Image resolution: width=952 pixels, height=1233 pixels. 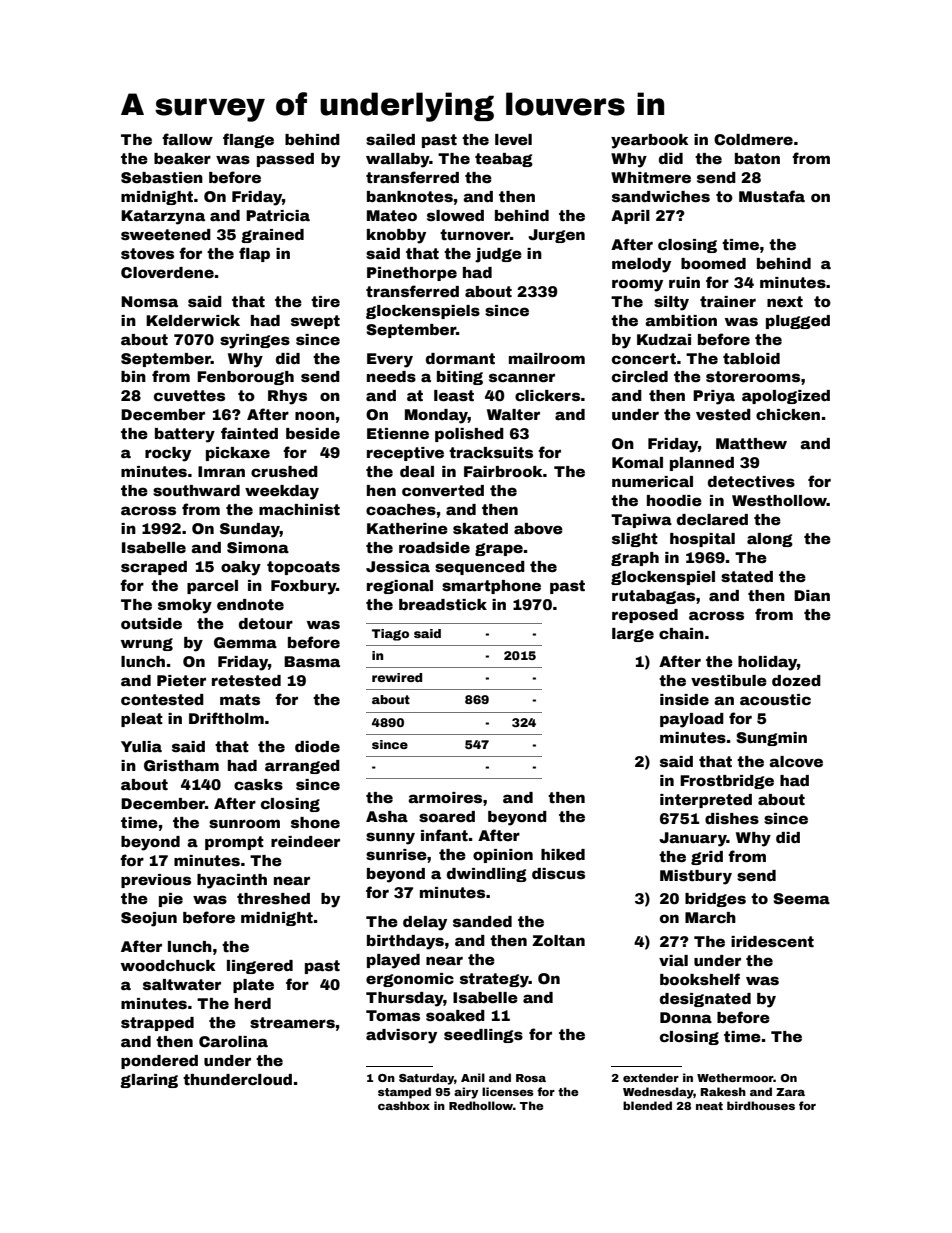 What do you see at coordinates (812, 595) in the page?
I see `Dian` at bounding box center [812, 595].
